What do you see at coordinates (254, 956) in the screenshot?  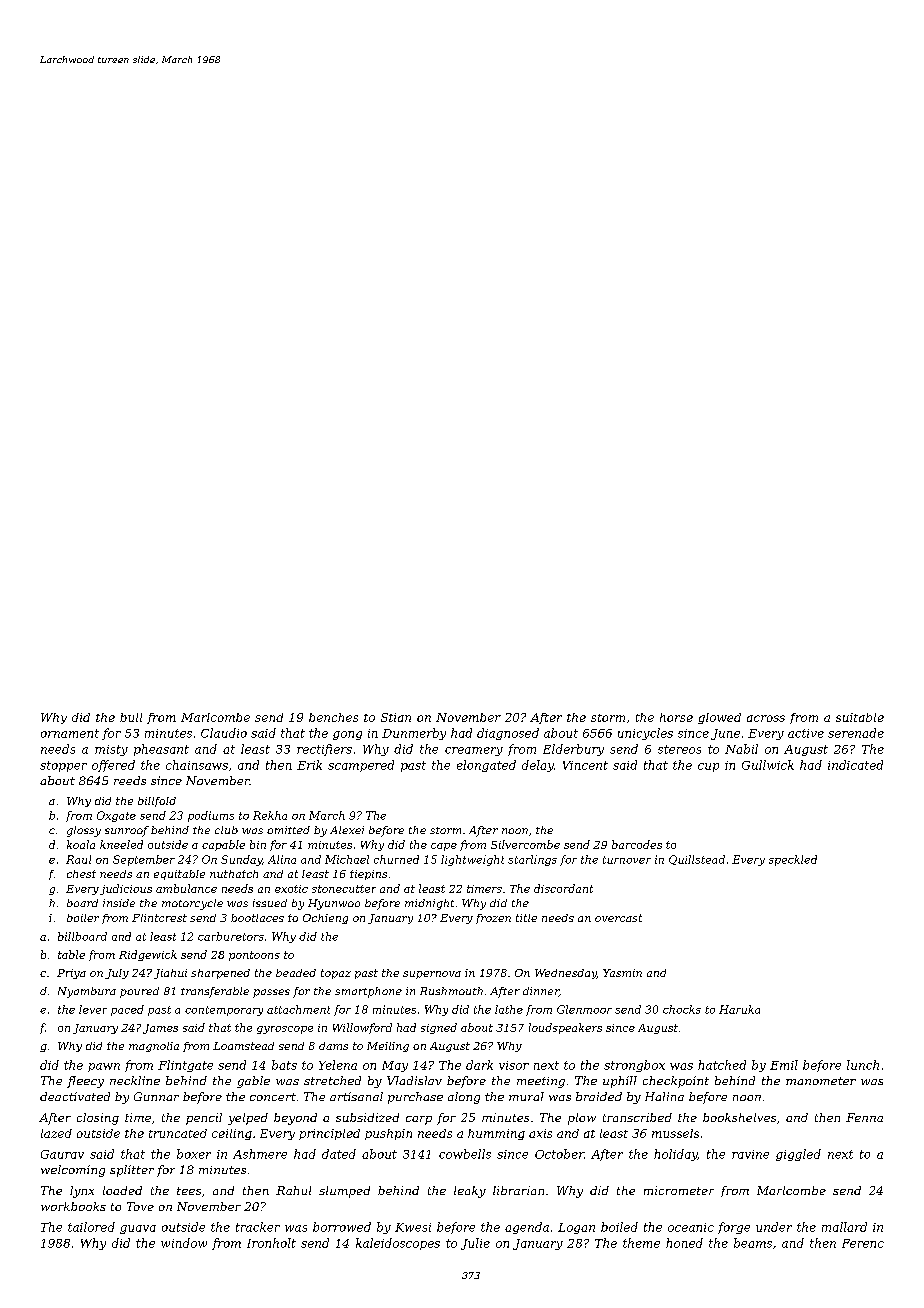 I see `pontoons` at bounding box center [254, 956].
